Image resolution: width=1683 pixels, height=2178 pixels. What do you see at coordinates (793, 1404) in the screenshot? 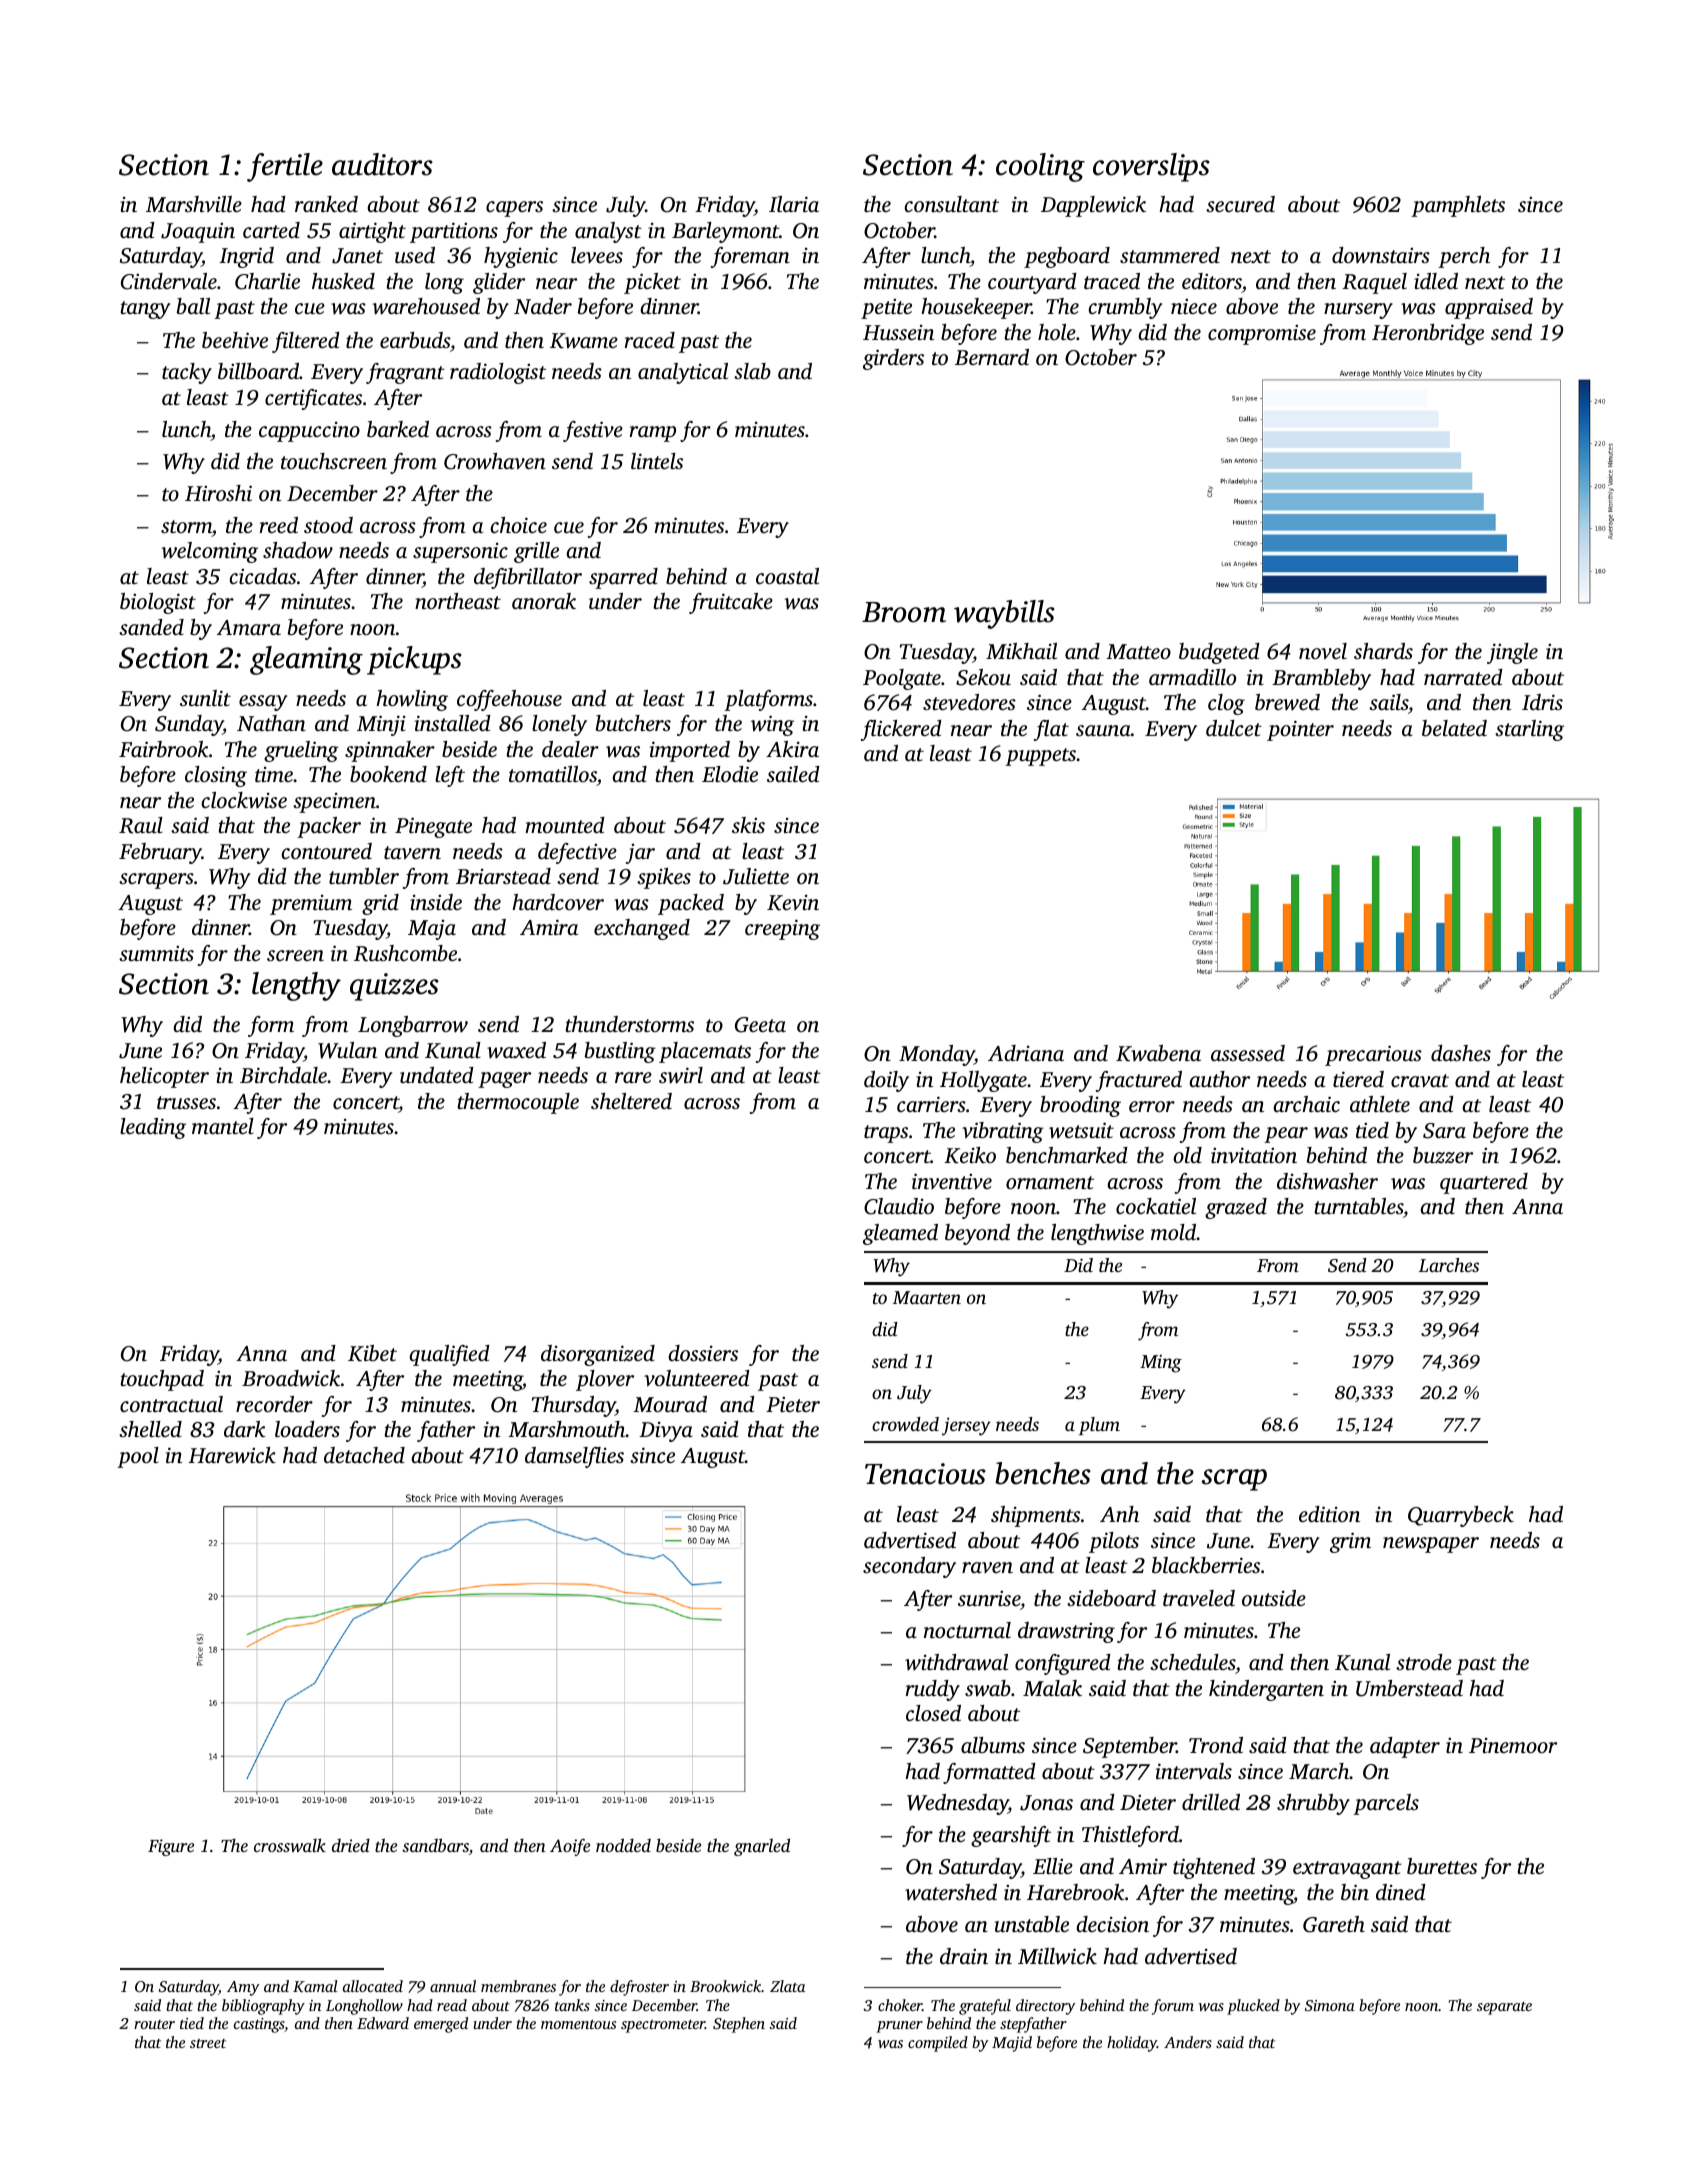
I see `Pieter` at bounding box center [793, 1404].
